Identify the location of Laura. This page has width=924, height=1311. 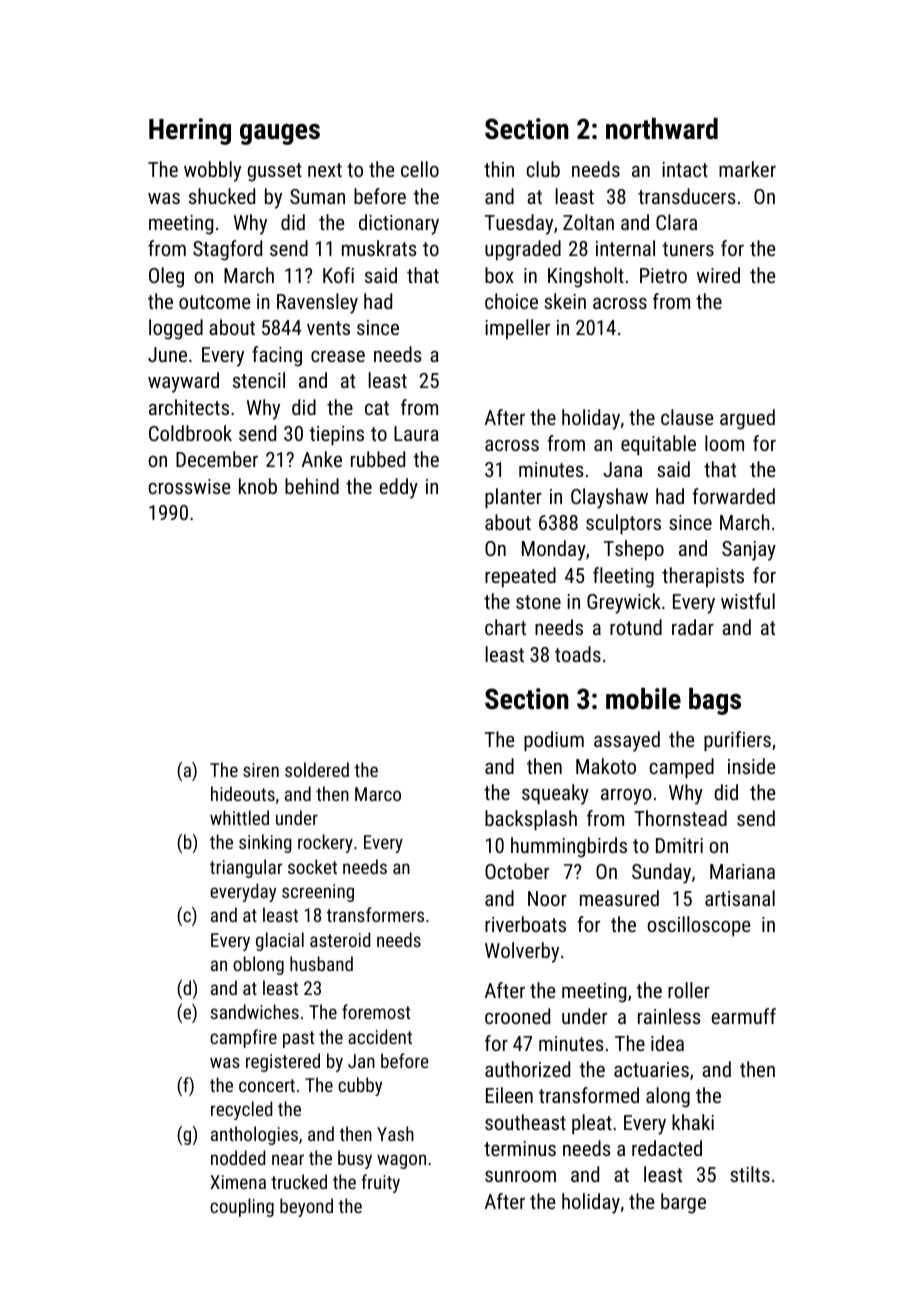
(416, 433).
